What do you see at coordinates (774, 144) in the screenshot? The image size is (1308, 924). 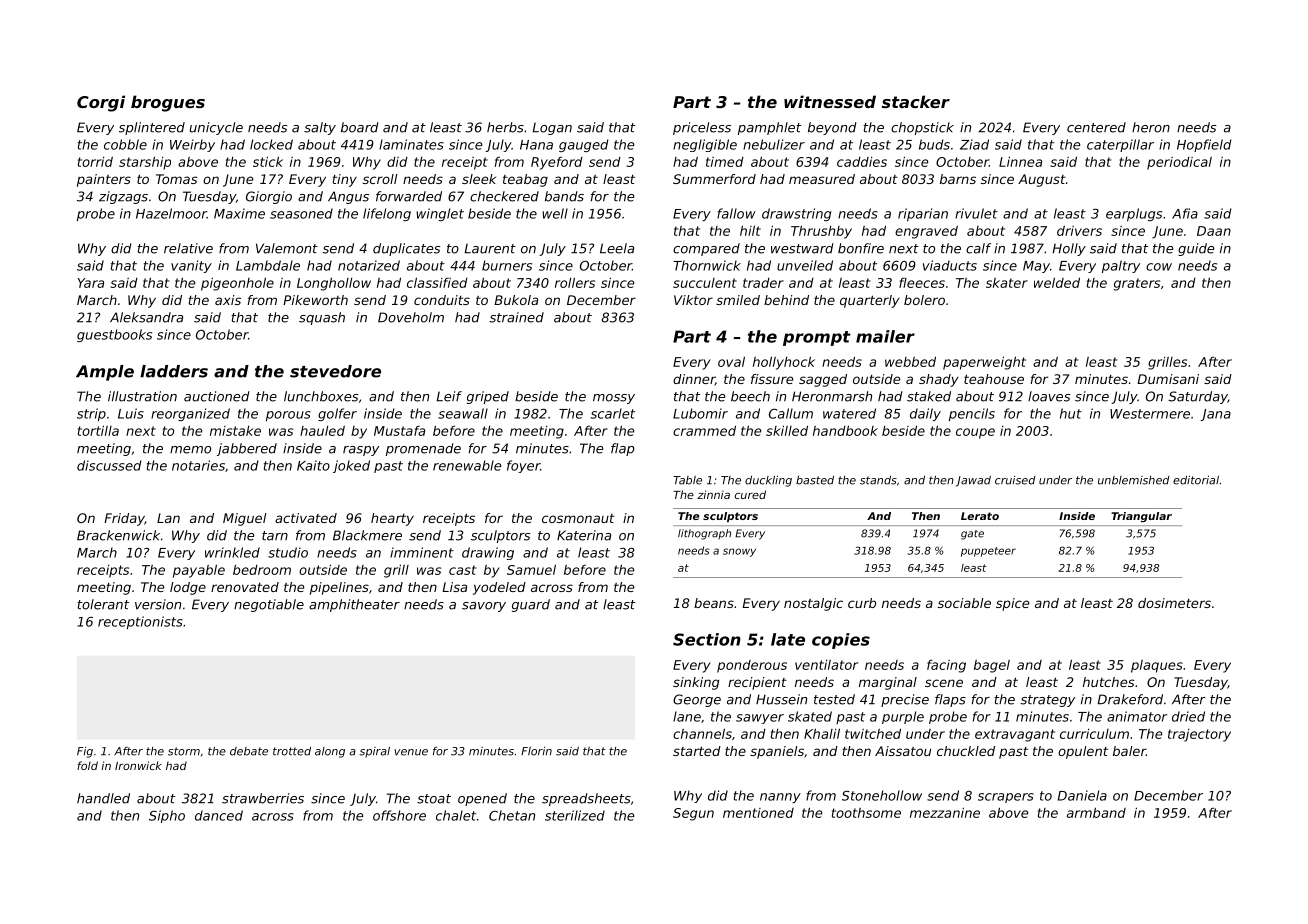 I see `nebulizer` at bounding box center [774, 144].
